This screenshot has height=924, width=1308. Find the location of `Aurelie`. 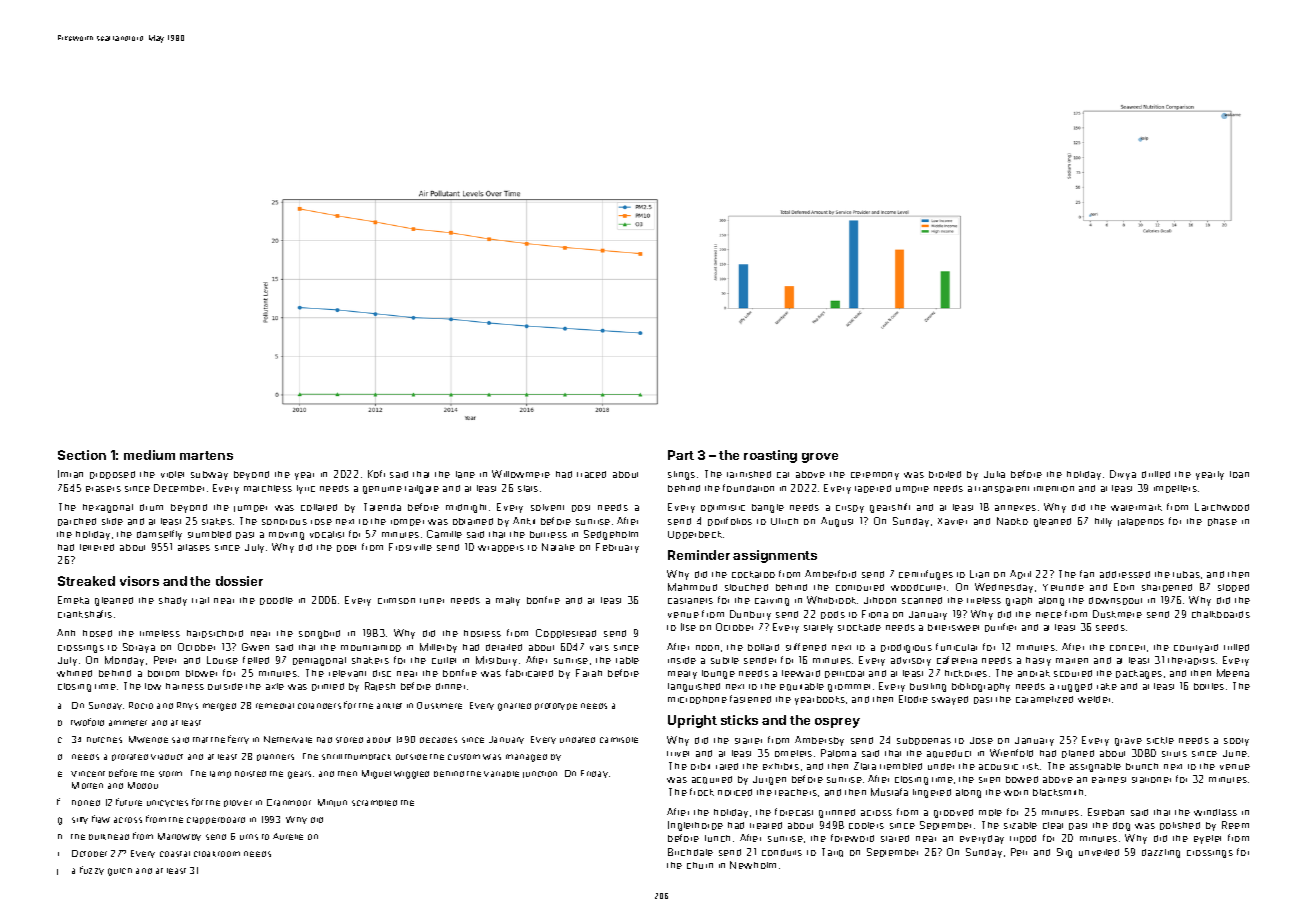

Aurelie is located at coordinates (288, 836).
